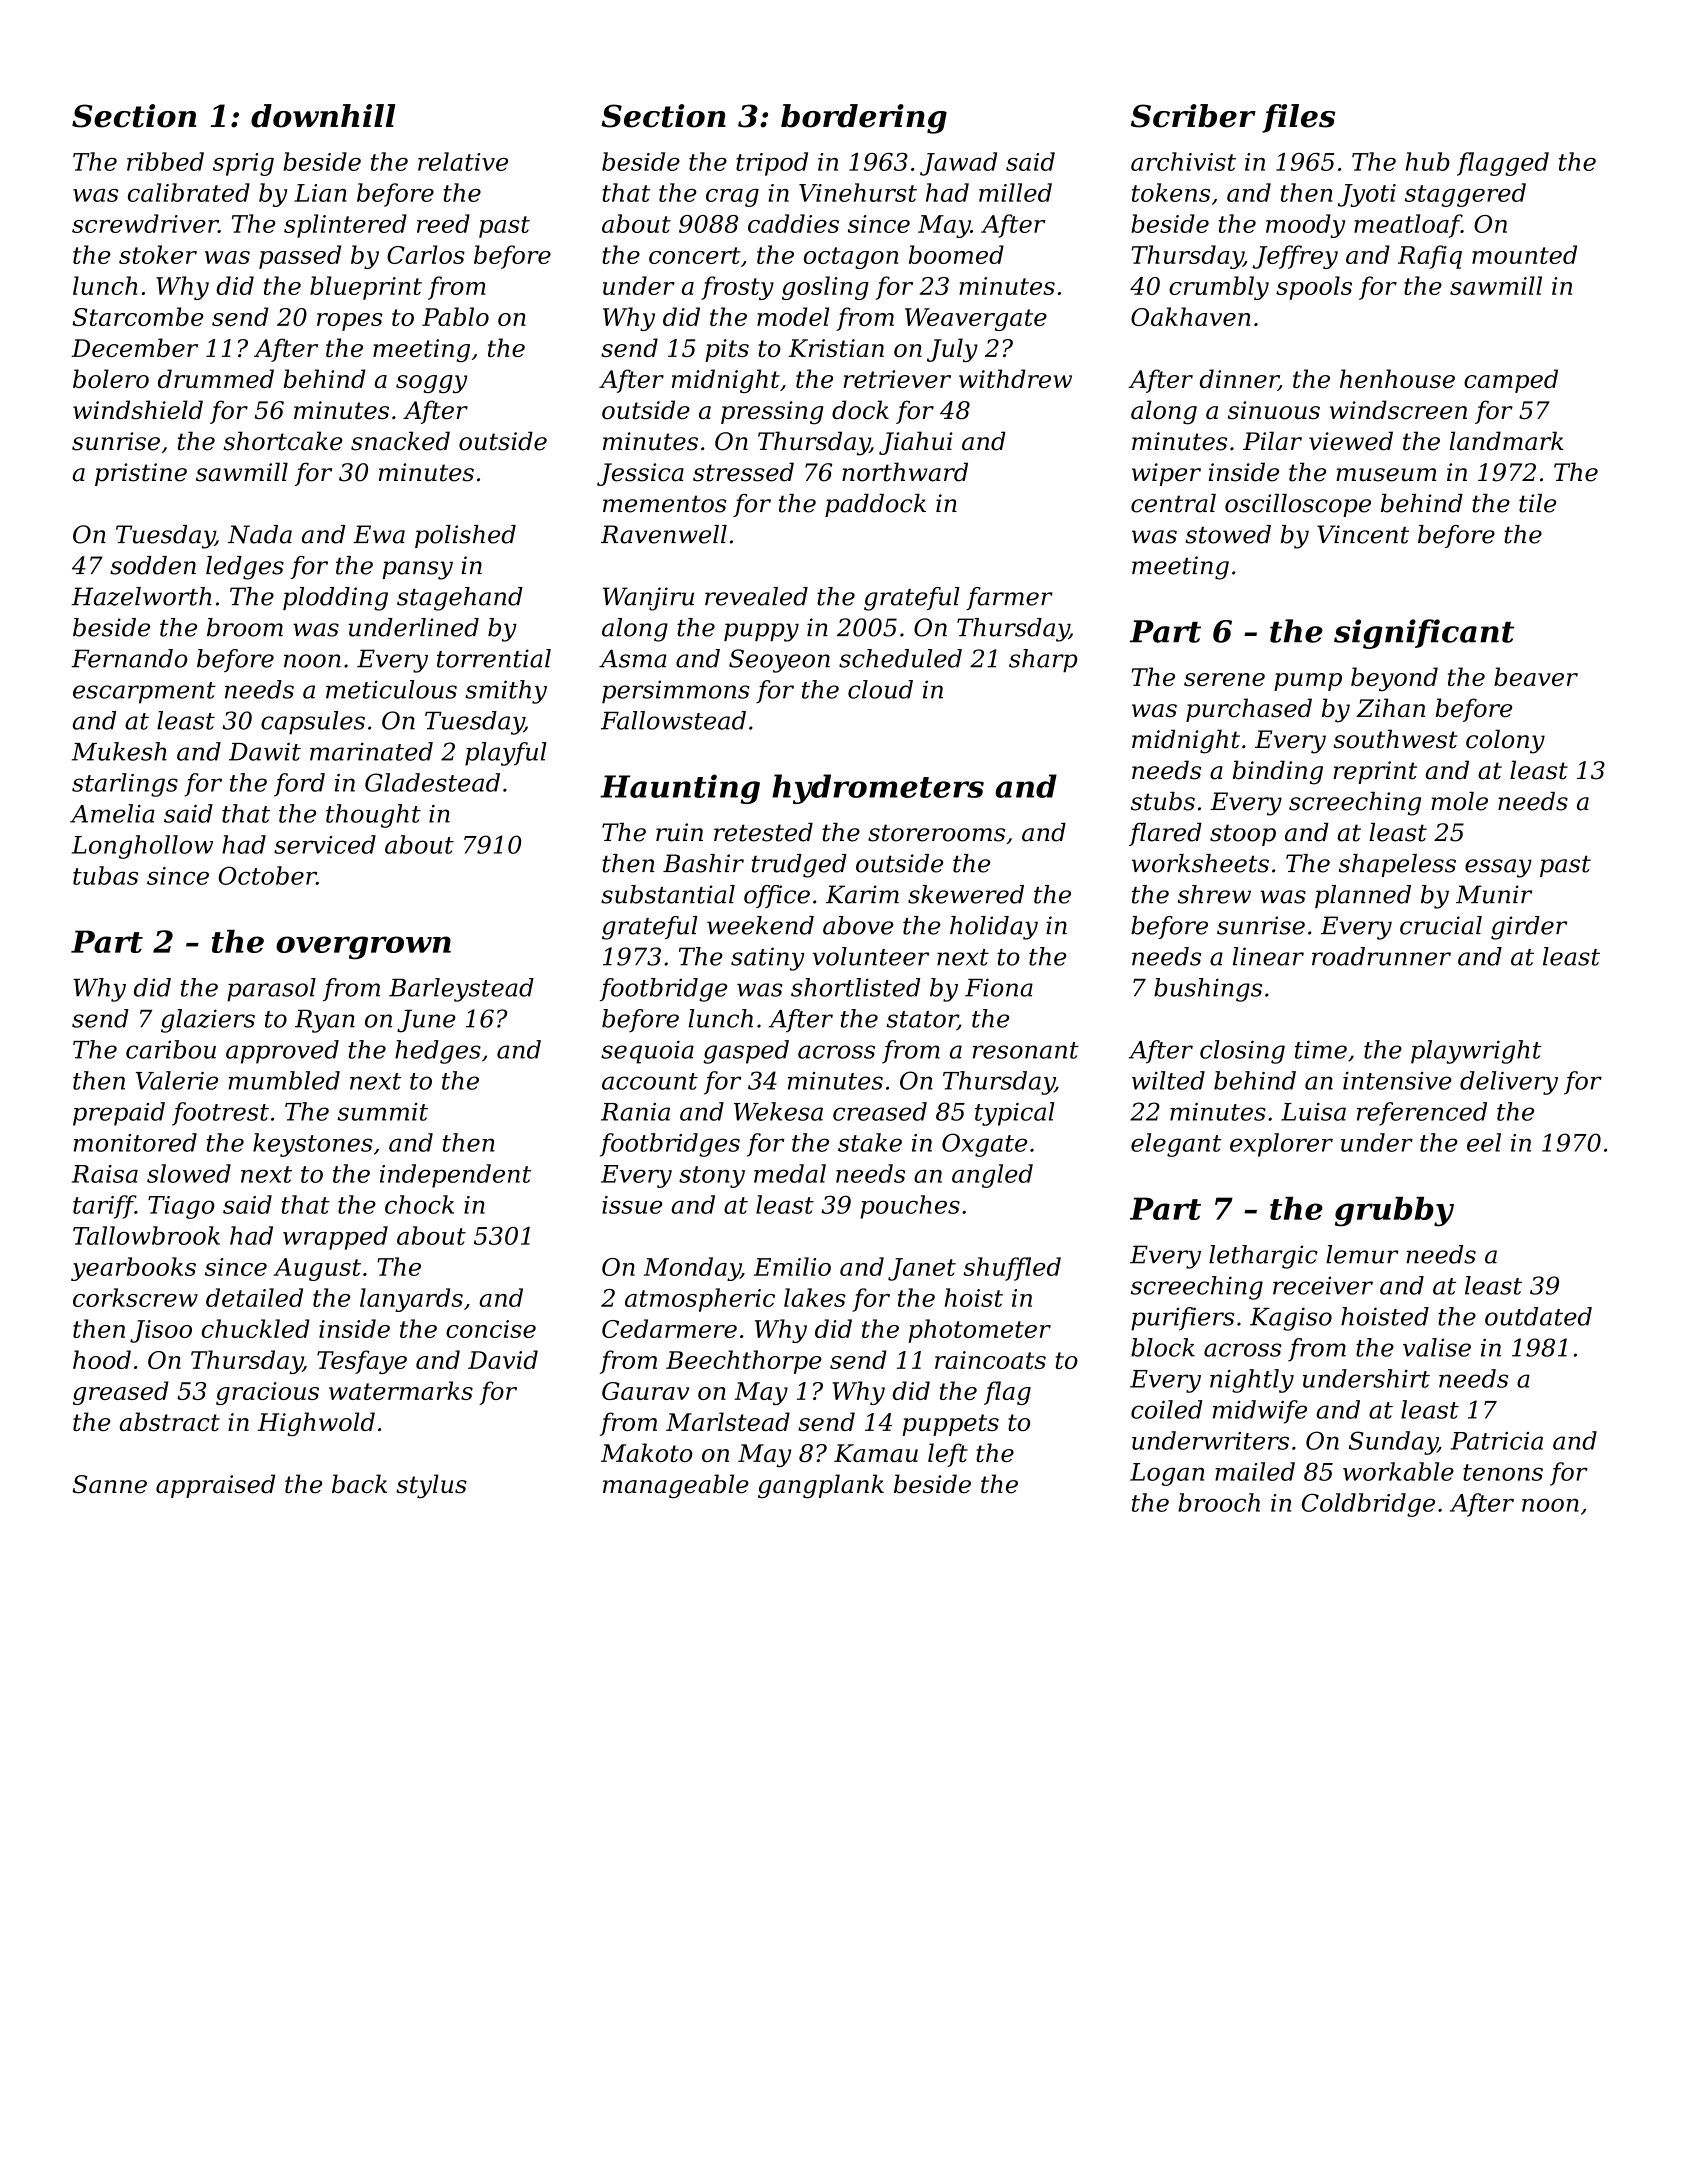  What do you see at coordinates (323, 116) in the page?
I see `downhill` at bounding box center [323, 116].
